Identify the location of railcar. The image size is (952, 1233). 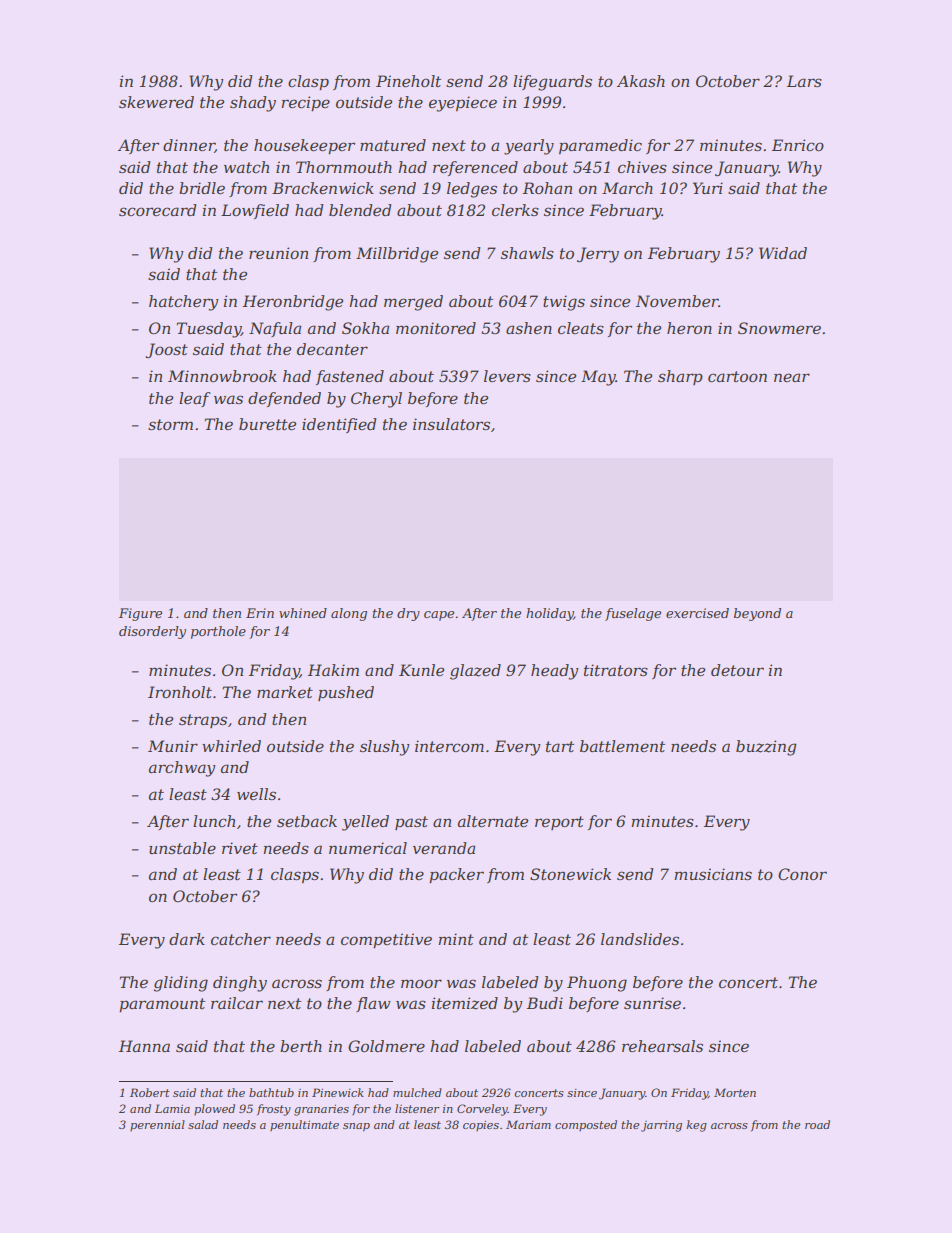
(237, 1003).
